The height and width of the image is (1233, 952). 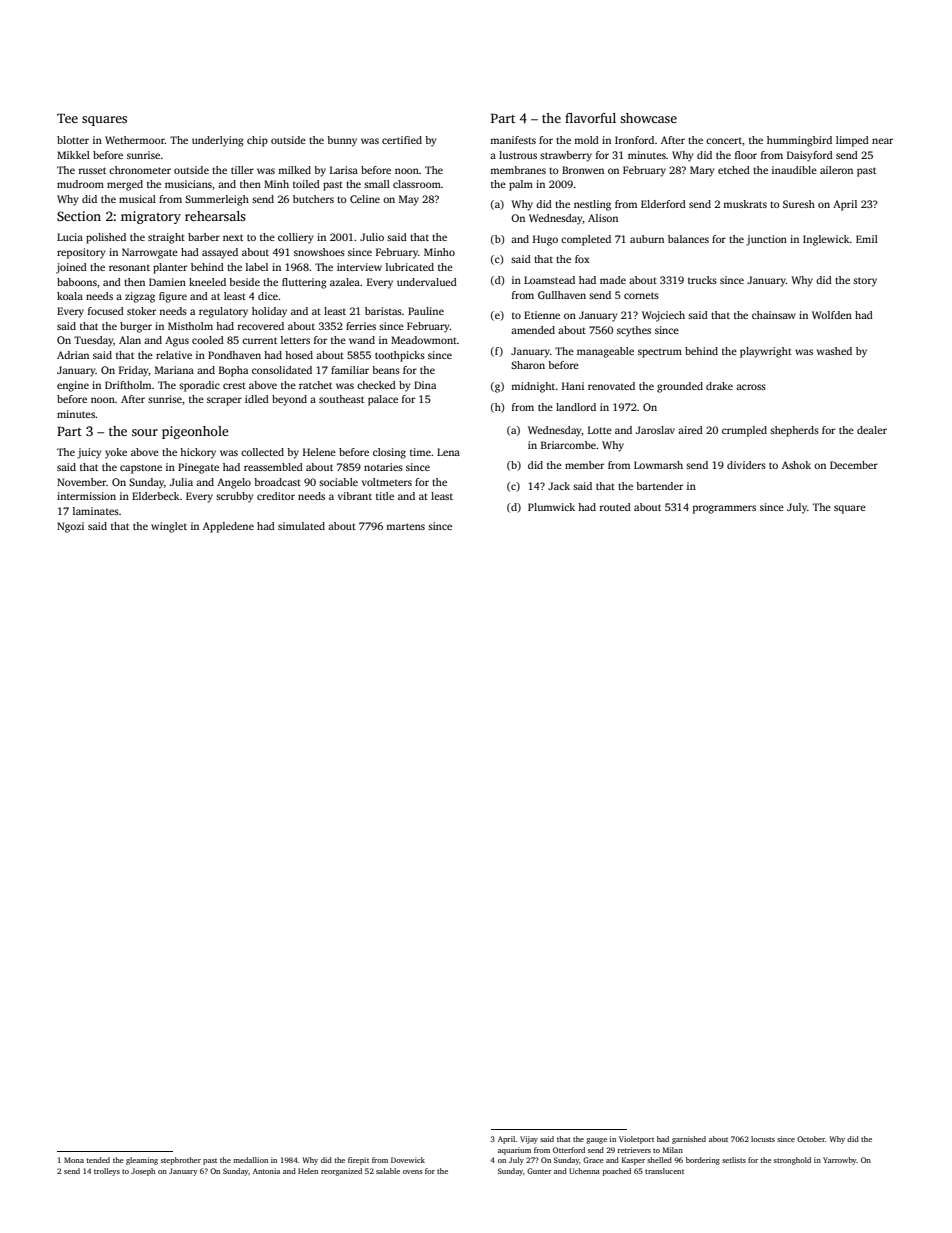 I want to click on Adrian, so click(x=73, y=355).
